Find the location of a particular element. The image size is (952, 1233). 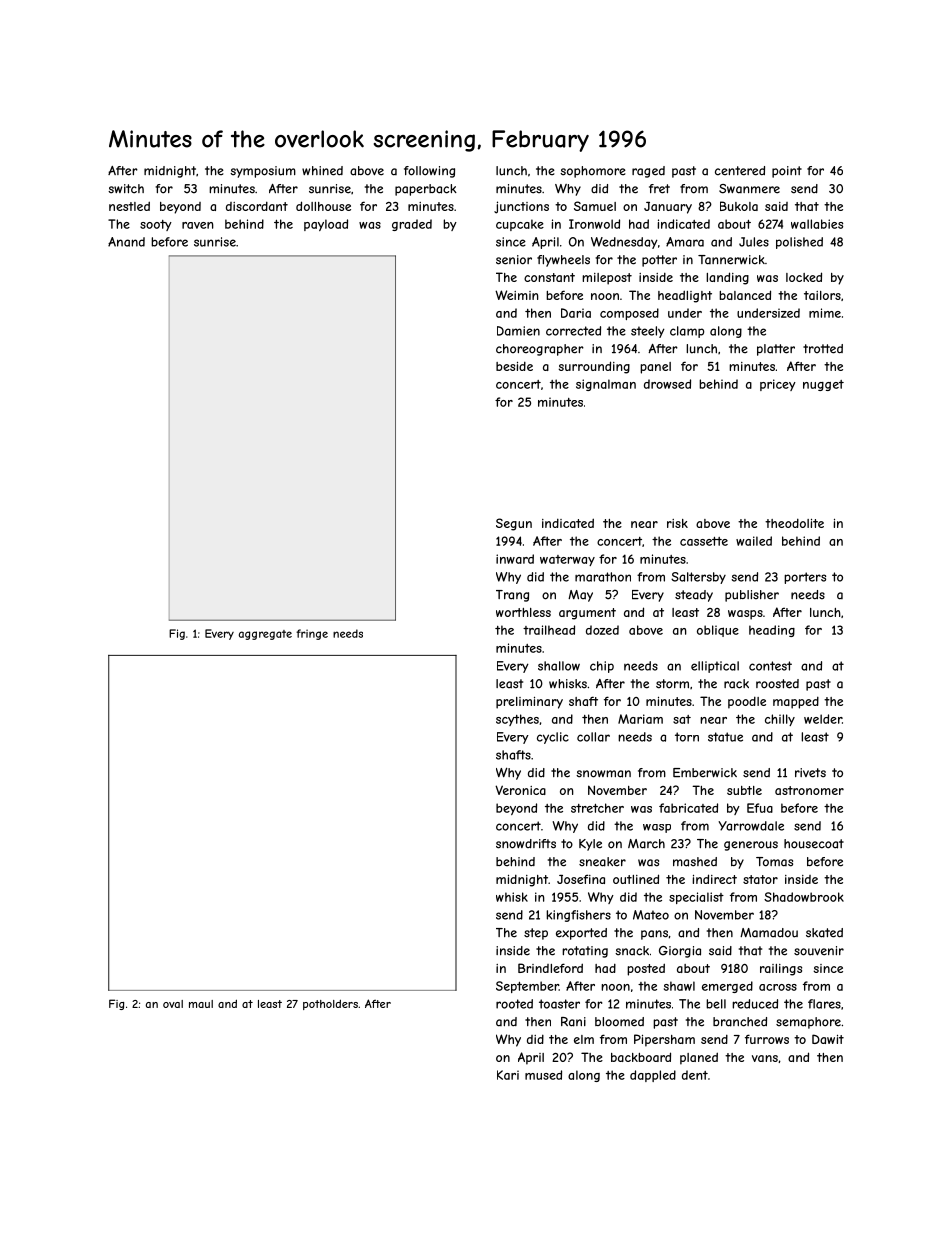

collar is located at coordinates (593, 737).
